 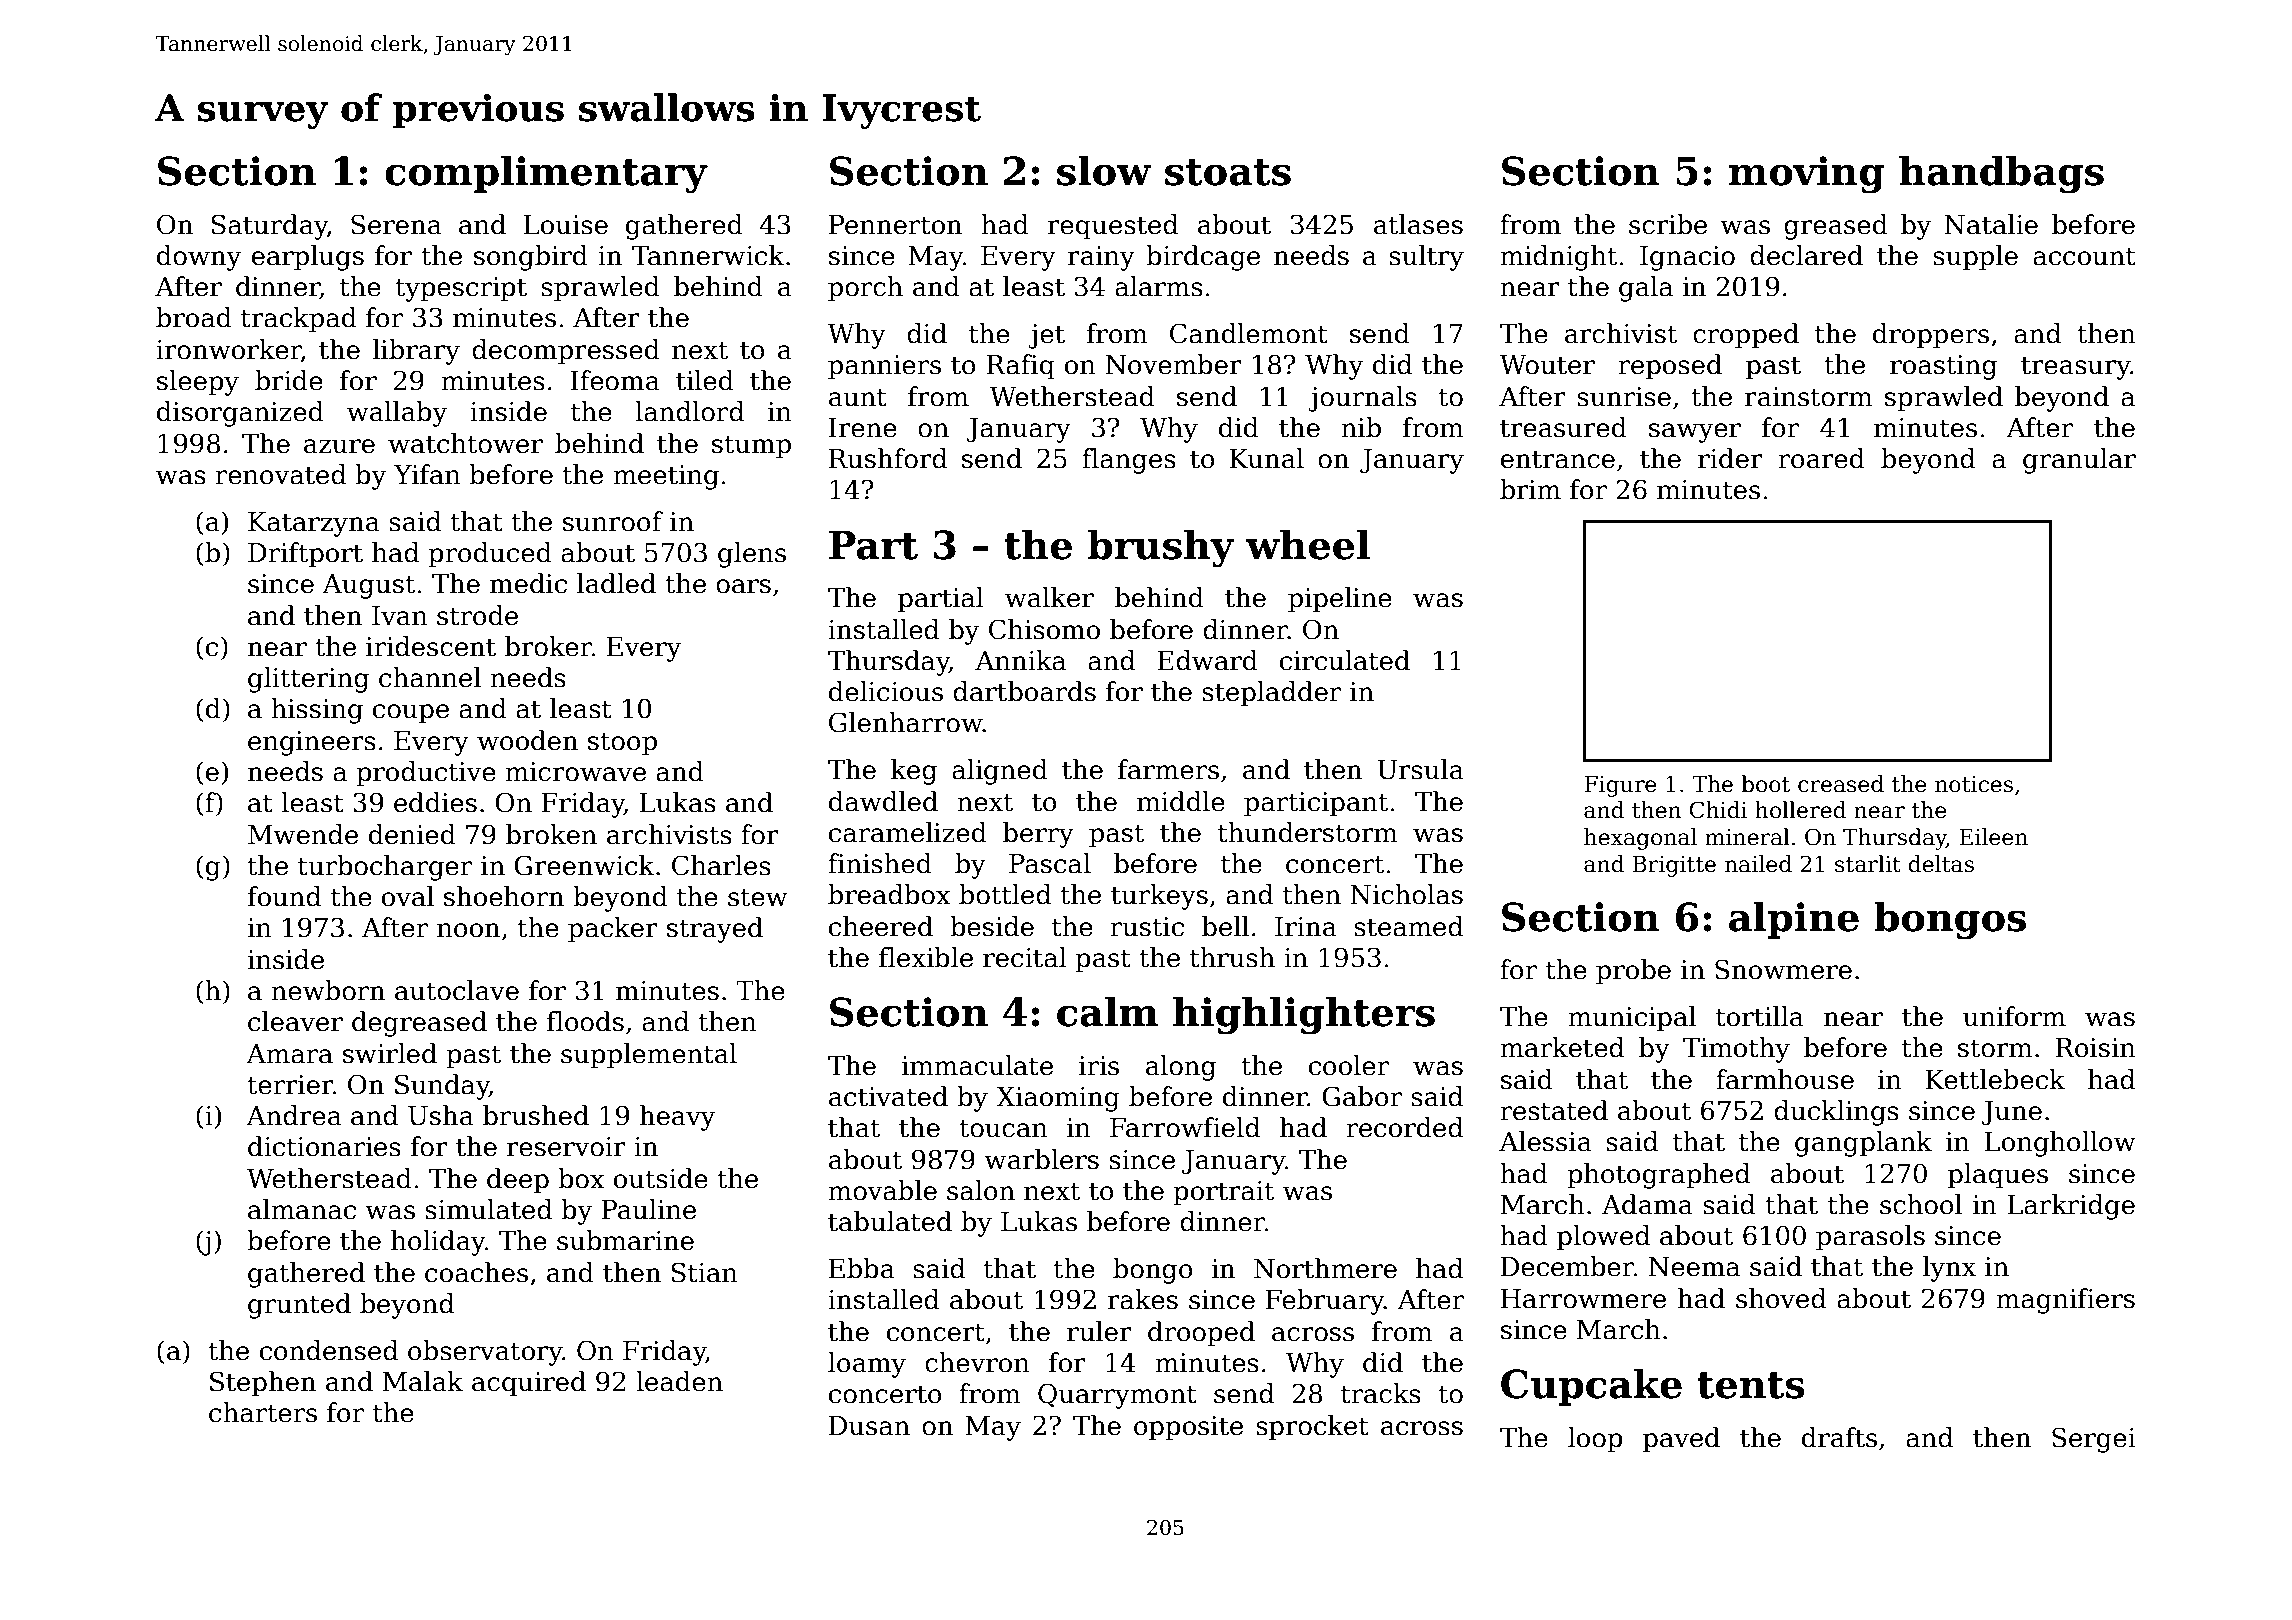 I want to click on stew, so click(x=758, y=897).
